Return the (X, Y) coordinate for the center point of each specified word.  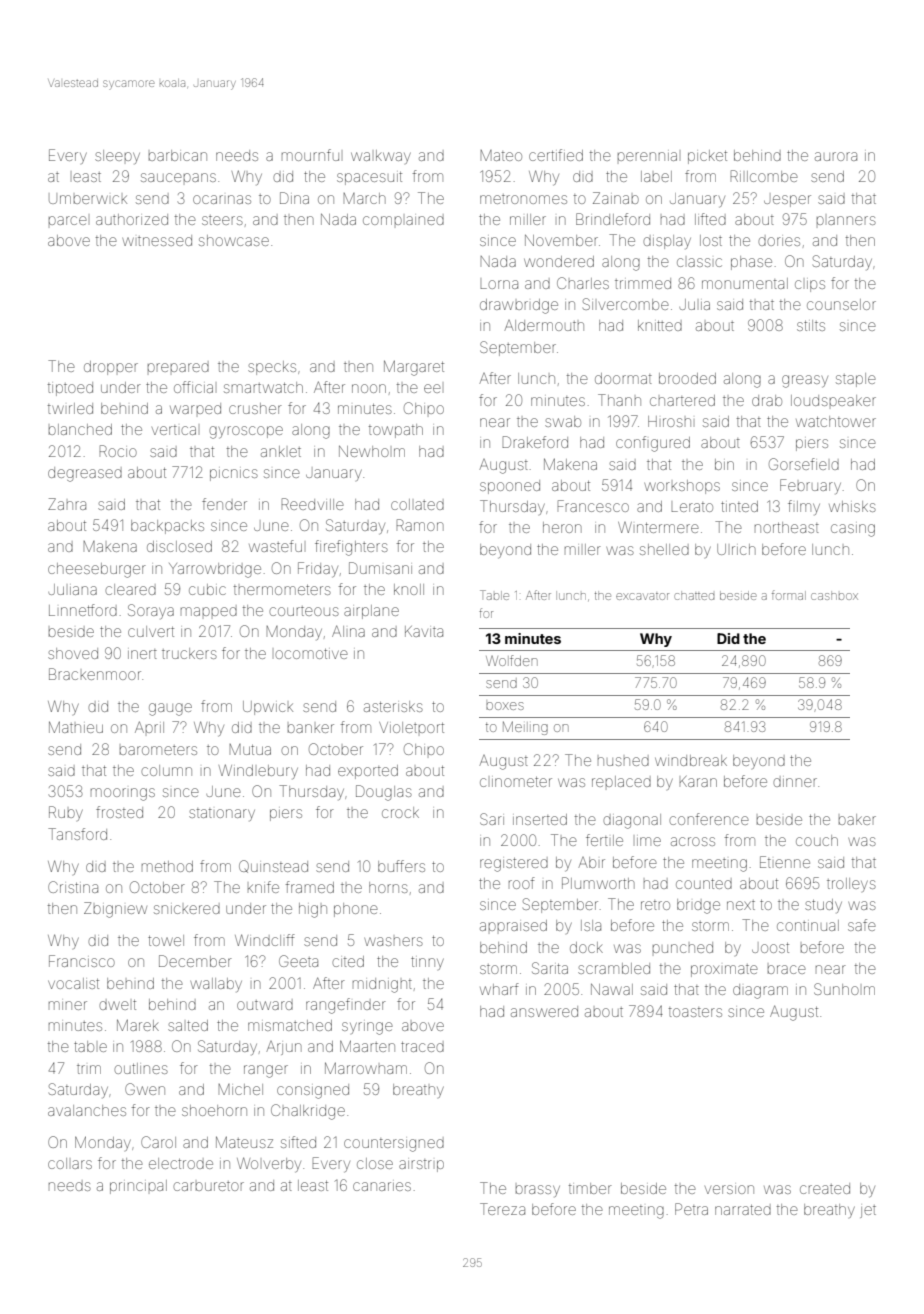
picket (707, 157)
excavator (642, 596)
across (693, 841)
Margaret (414, 368)
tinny (427, 963)
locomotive (311, 654)
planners (846, 220)
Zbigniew (115, 910)
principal (138, 1187)
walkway (381, 157)
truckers (189, 653)
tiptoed (70, 389)
